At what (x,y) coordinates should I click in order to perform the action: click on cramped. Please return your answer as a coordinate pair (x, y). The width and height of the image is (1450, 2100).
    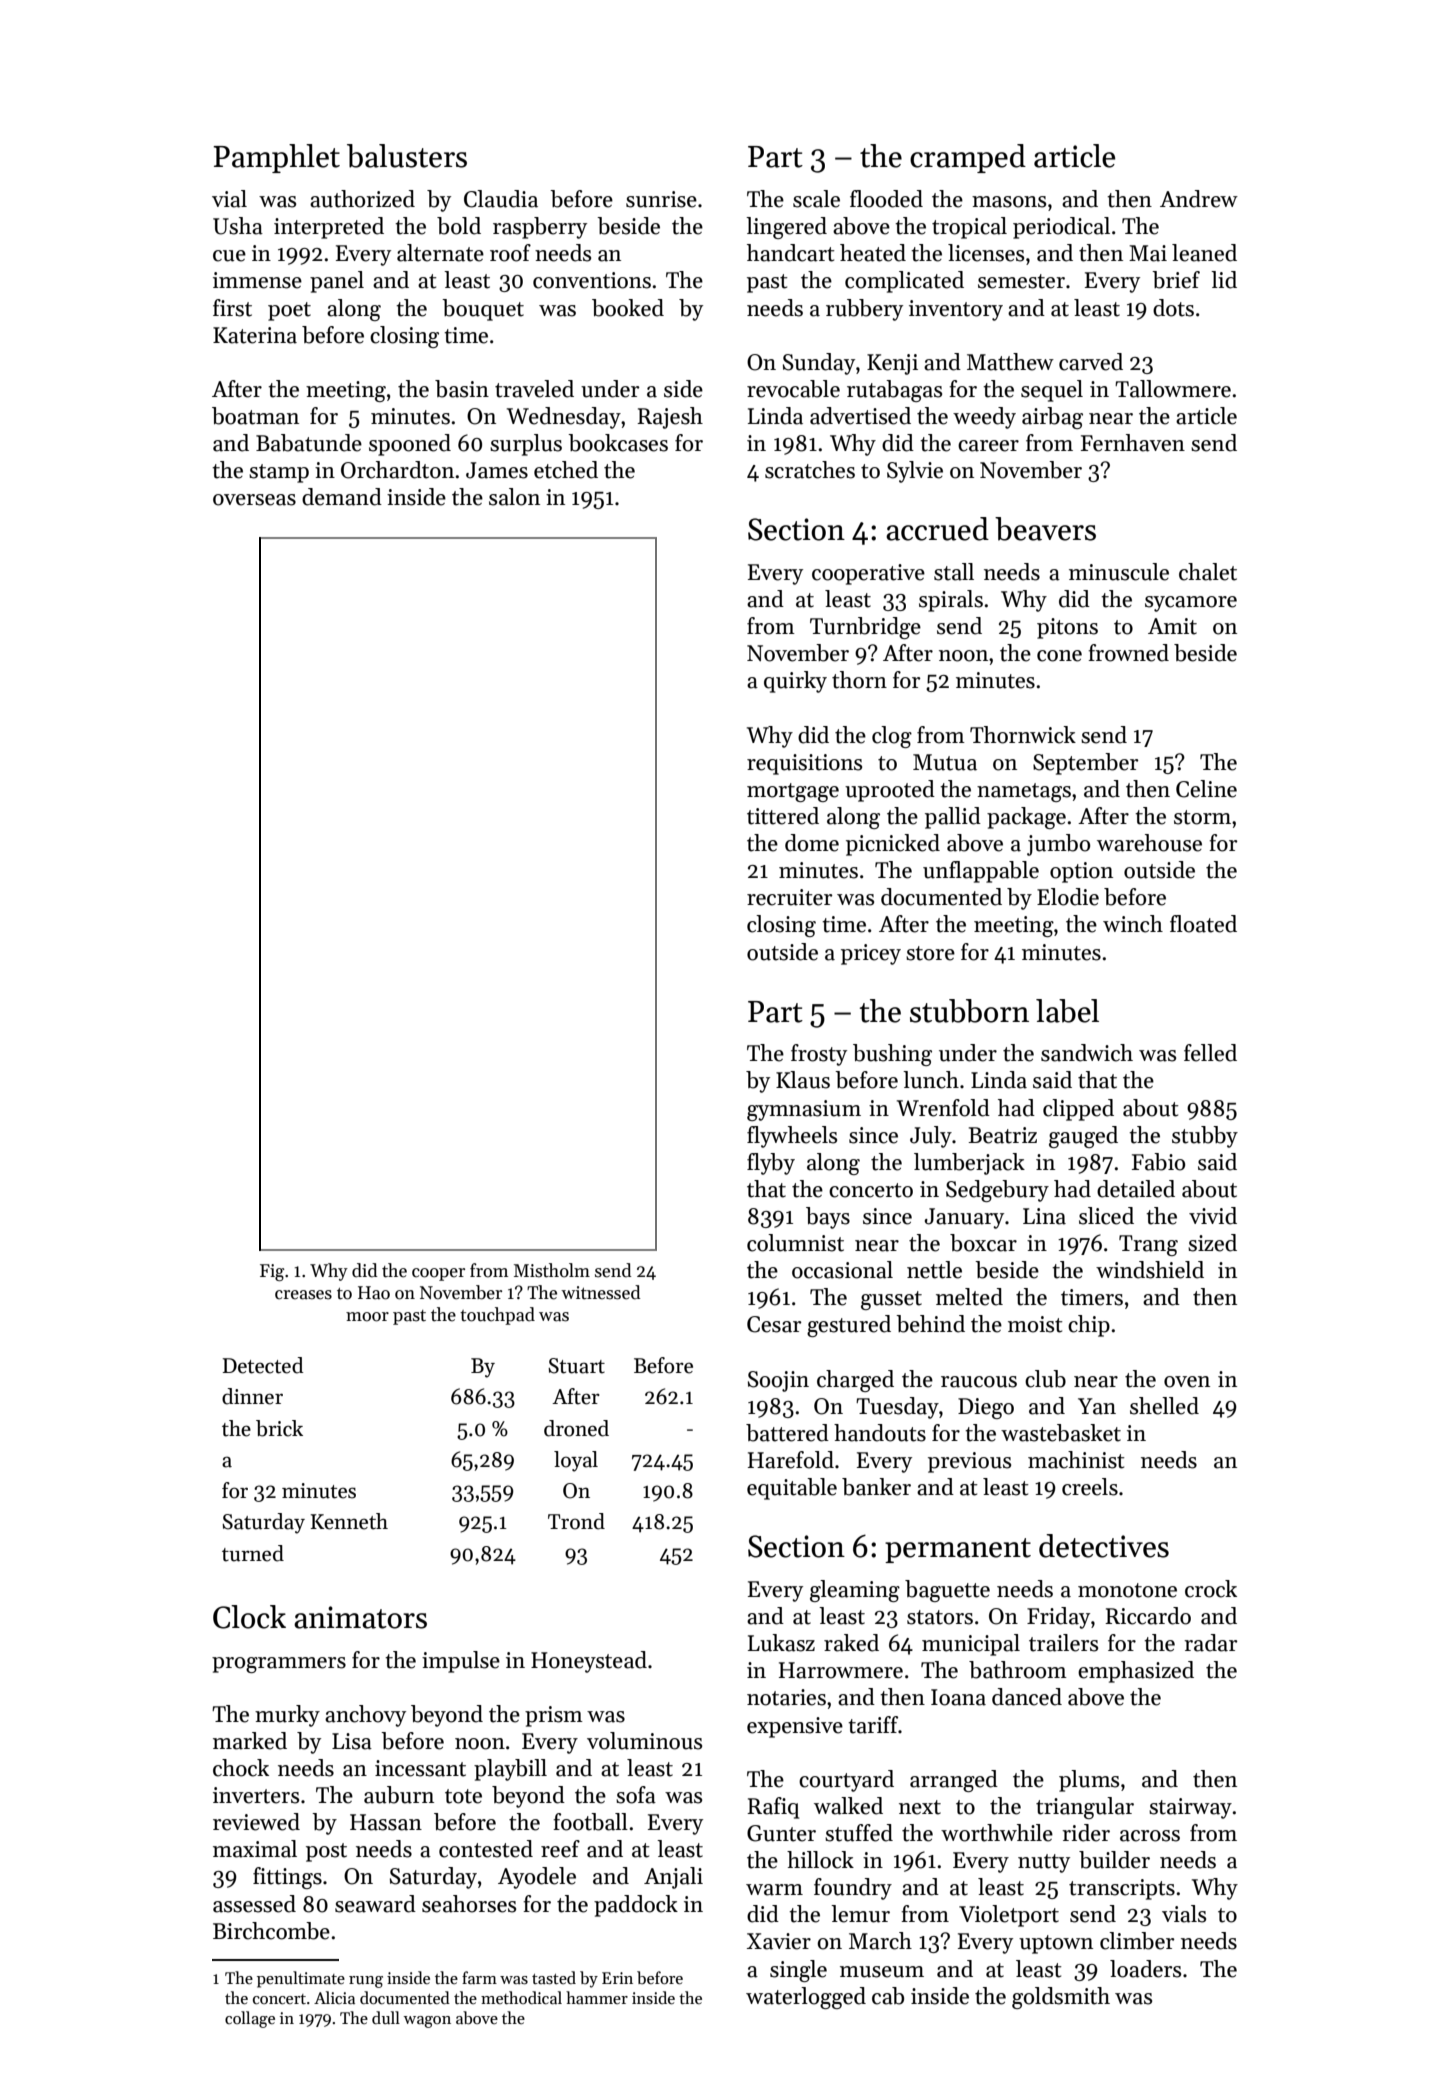
    Looking at the image, I should click on (968, 158).
